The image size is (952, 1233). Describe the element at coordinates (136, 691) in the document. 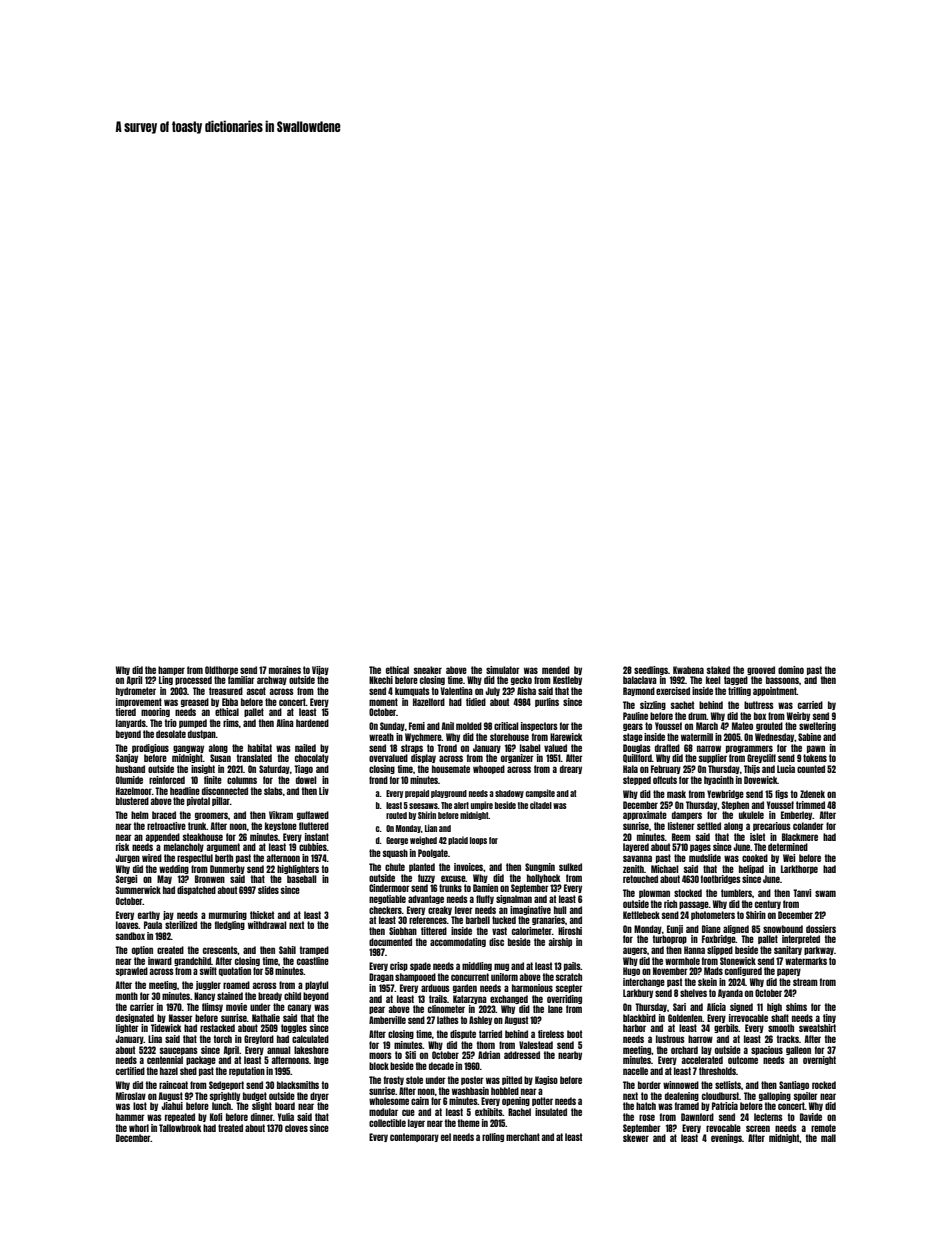

I see `hydrometer` at that location.
